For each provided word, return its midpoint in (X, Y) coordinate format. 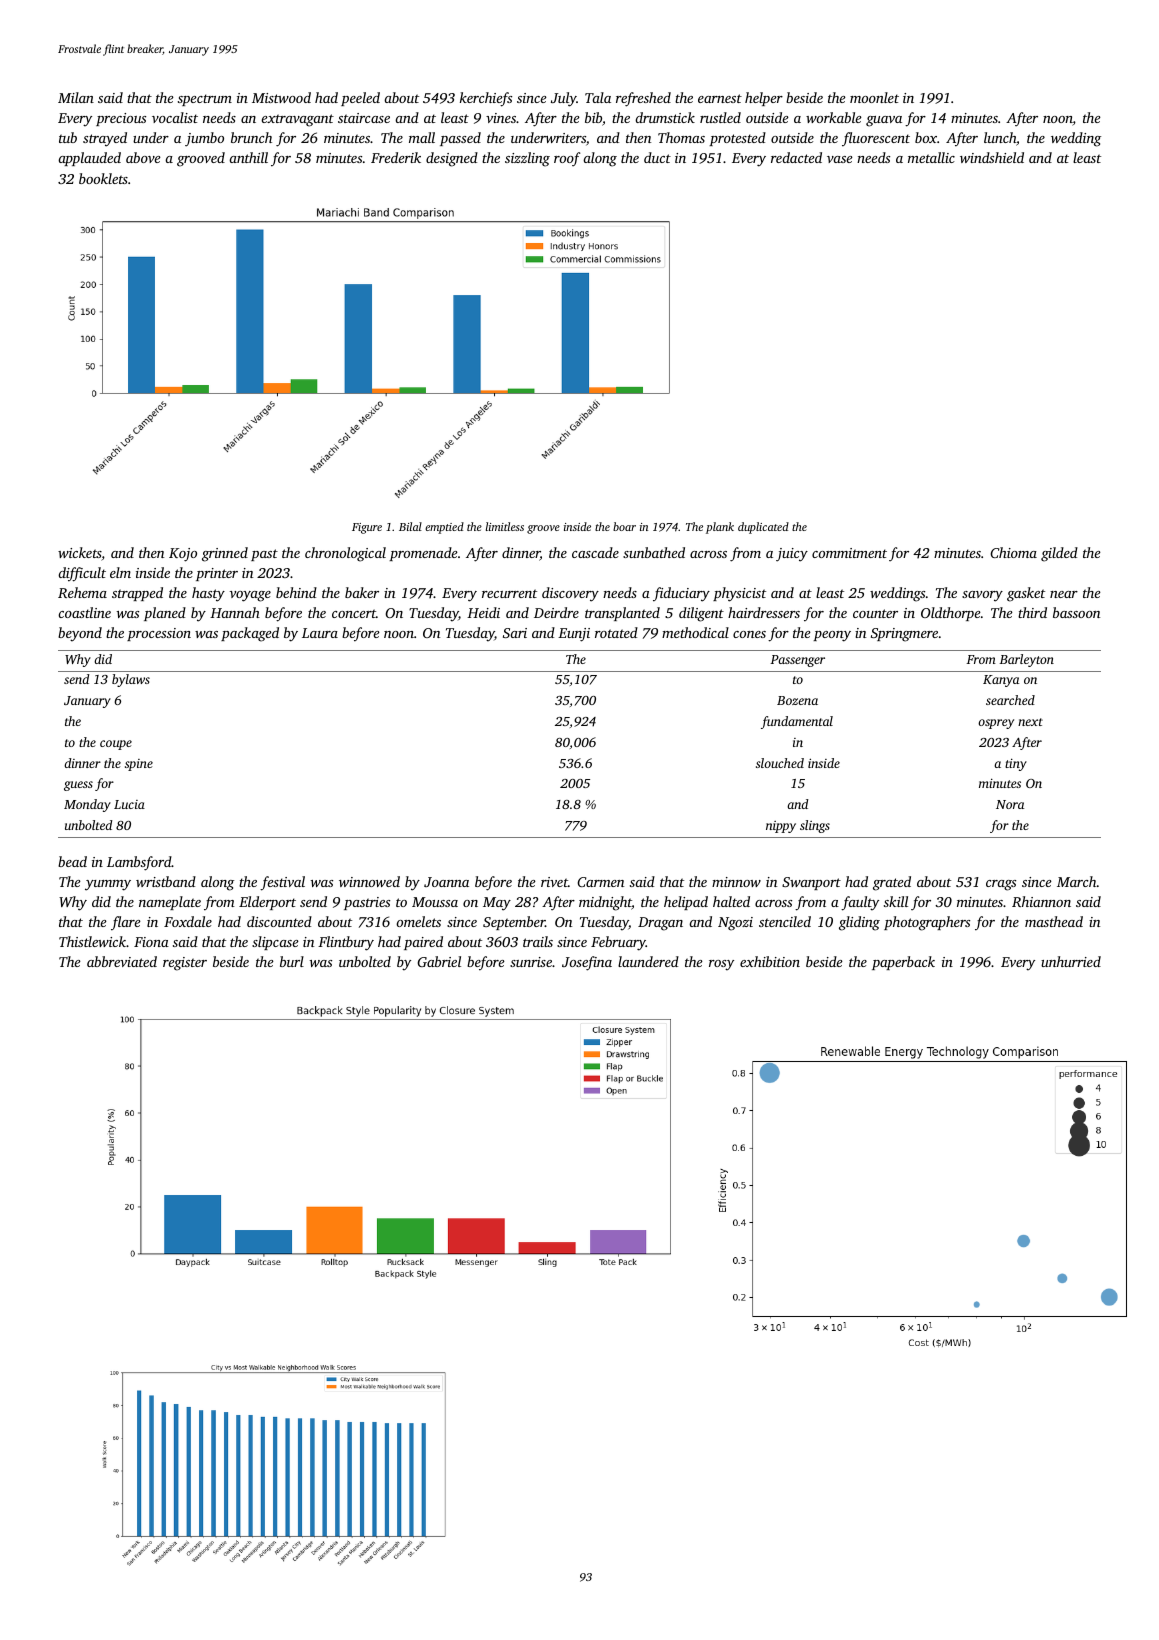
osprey (996, 724)
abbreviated (122, 961)
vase (840, 159)
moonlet (874, 97)
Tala (598, 97)
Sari (515, 633)
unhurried (1071, 961)
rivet (554, 882)
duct (657, 157)
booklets (103, 178)
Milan (76, 97)
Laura (320, 633)
